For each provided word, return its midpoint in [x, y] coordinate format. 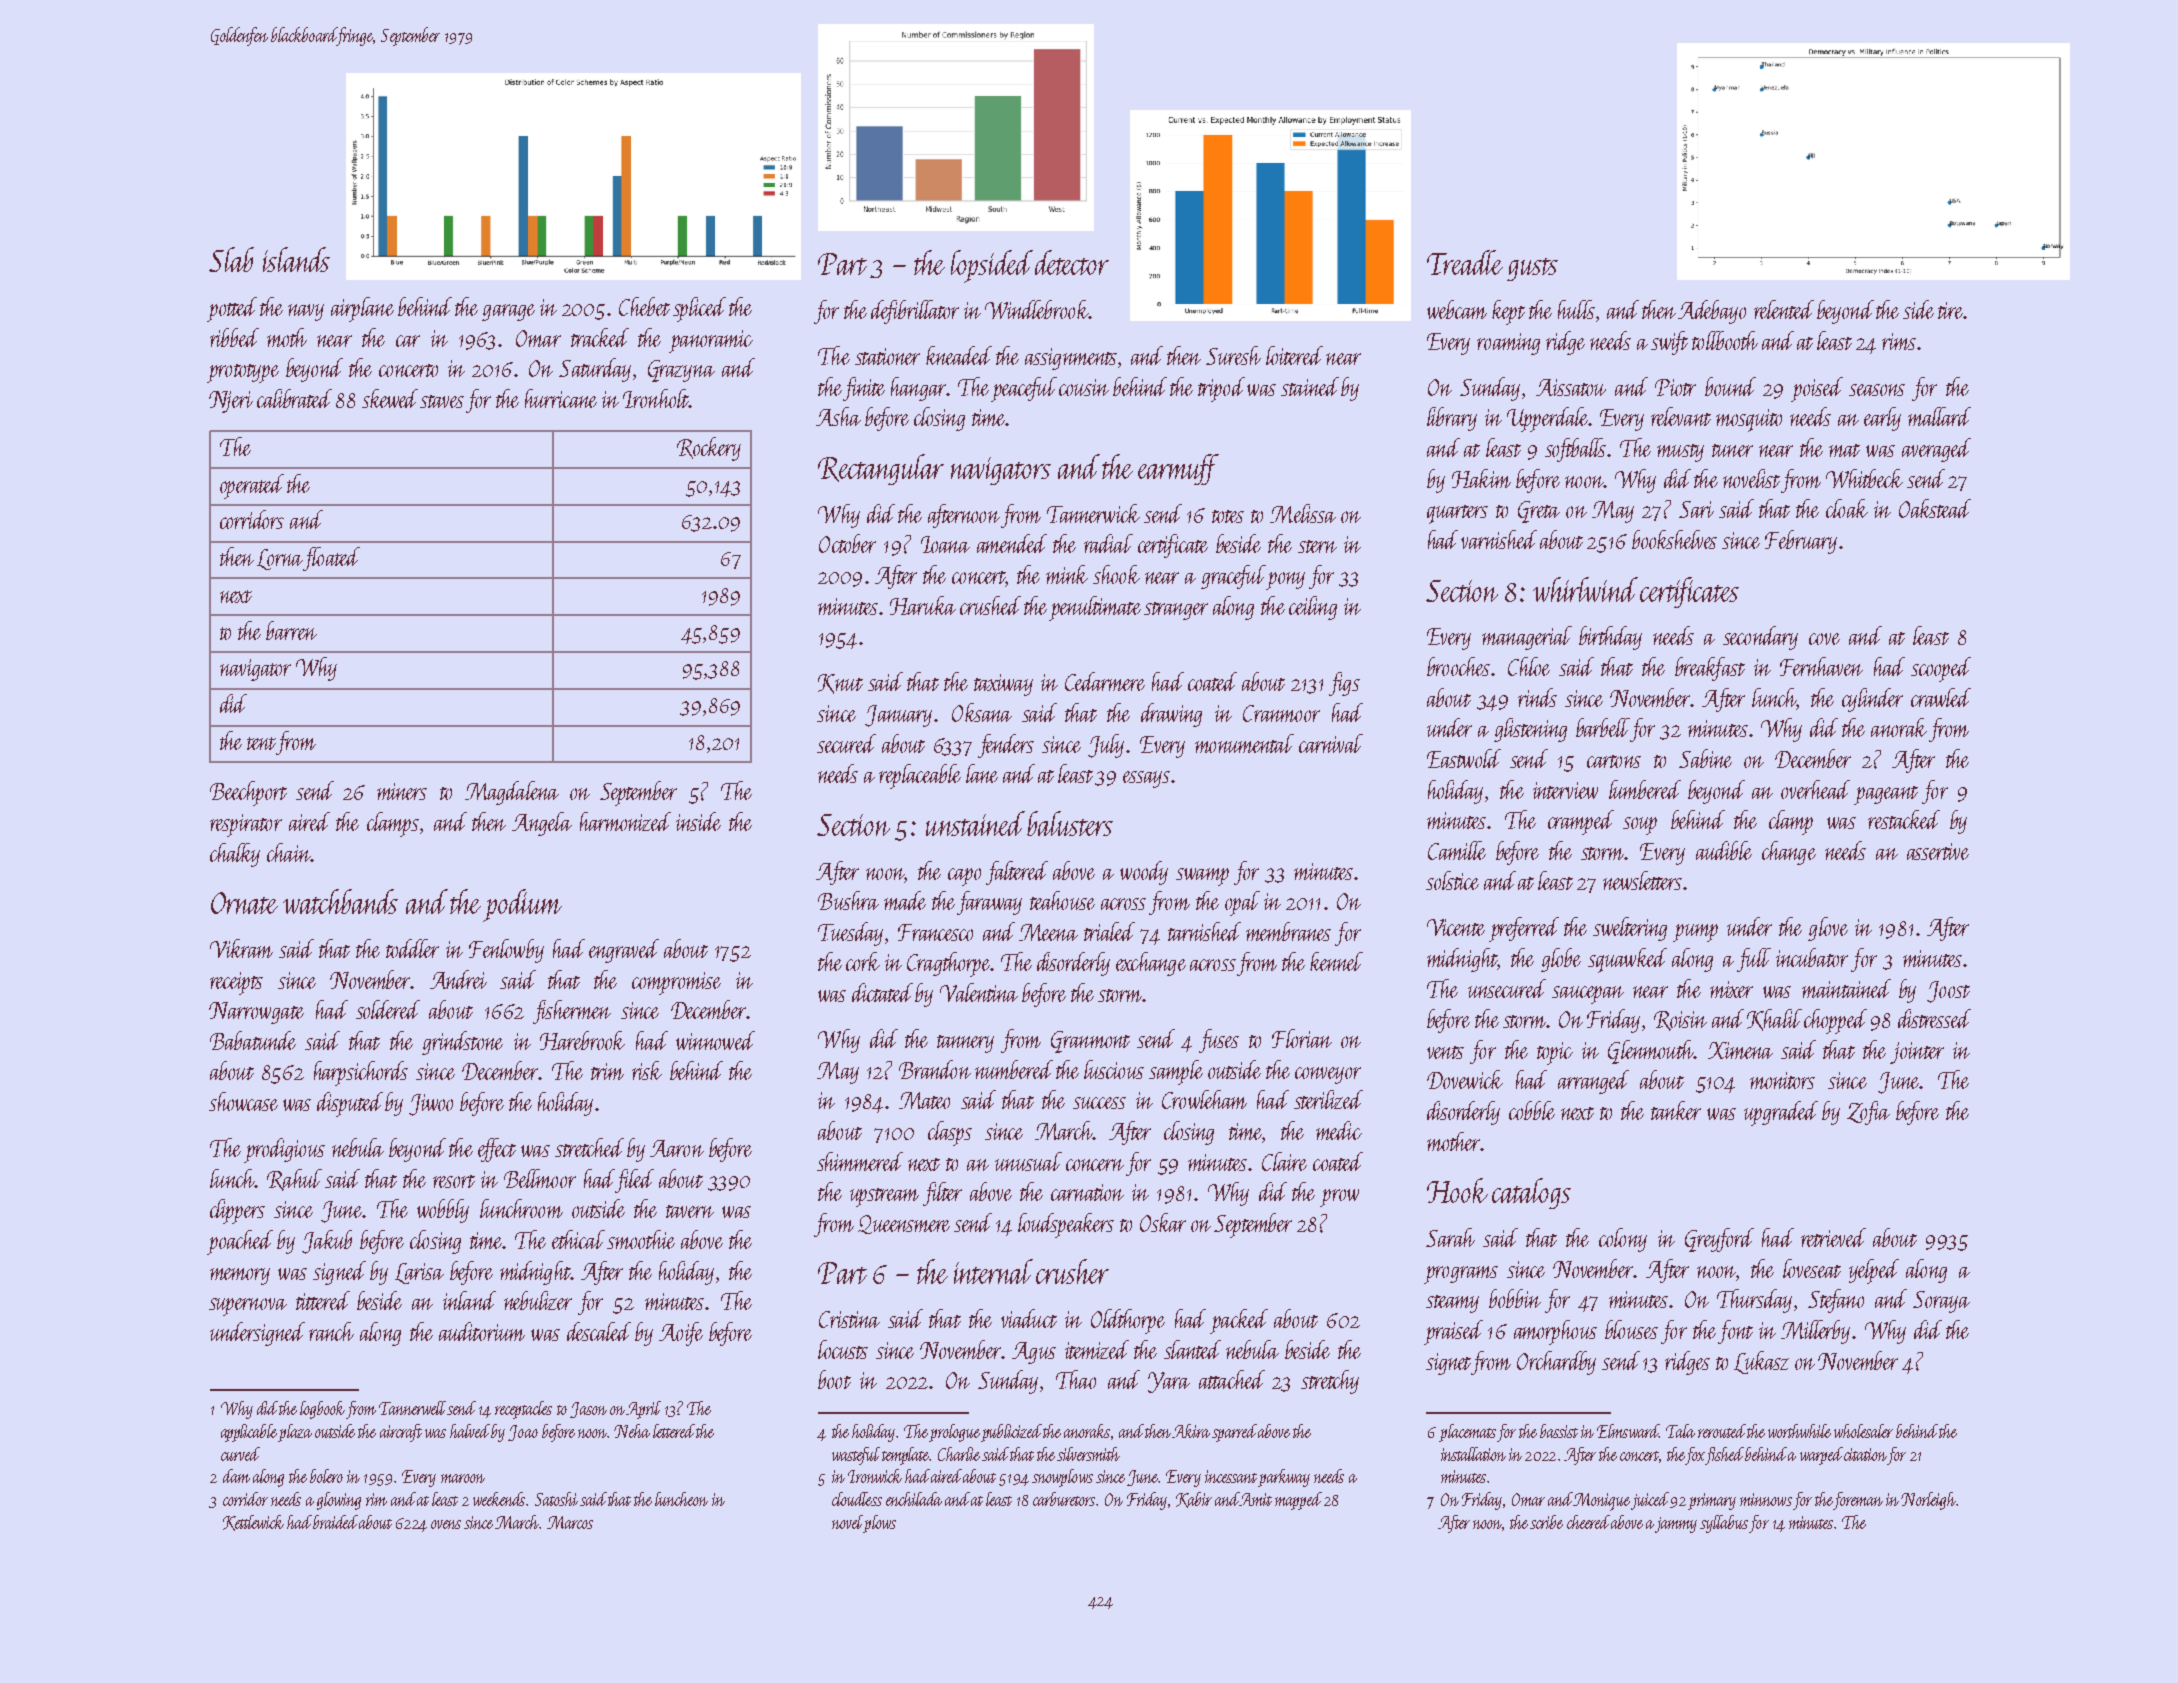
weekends [499, 1499]
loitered [1294, 355]
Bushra [848, 900]
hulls [1576, 309]
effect [497, 1150]
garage [508, 312]
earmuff [1178, 469]
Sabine [1705, 758]
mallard [1939, 416]
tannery [965, 1044]
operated [252, 486]
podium [522, 905]
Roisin [1680, 1021]
